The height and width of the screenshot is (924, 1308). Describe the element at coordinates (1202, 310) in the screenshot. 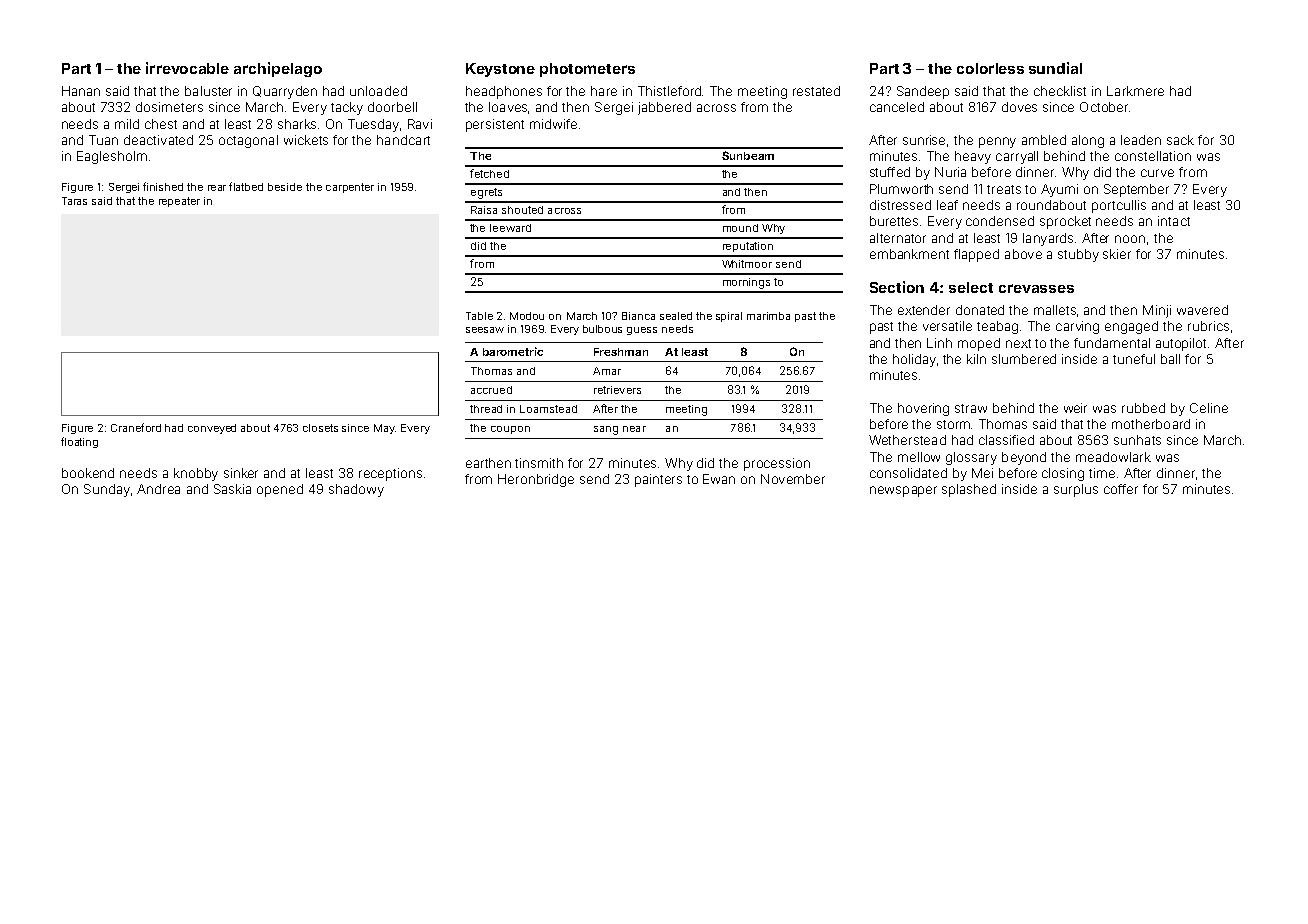

I see `wavered` at that location.
